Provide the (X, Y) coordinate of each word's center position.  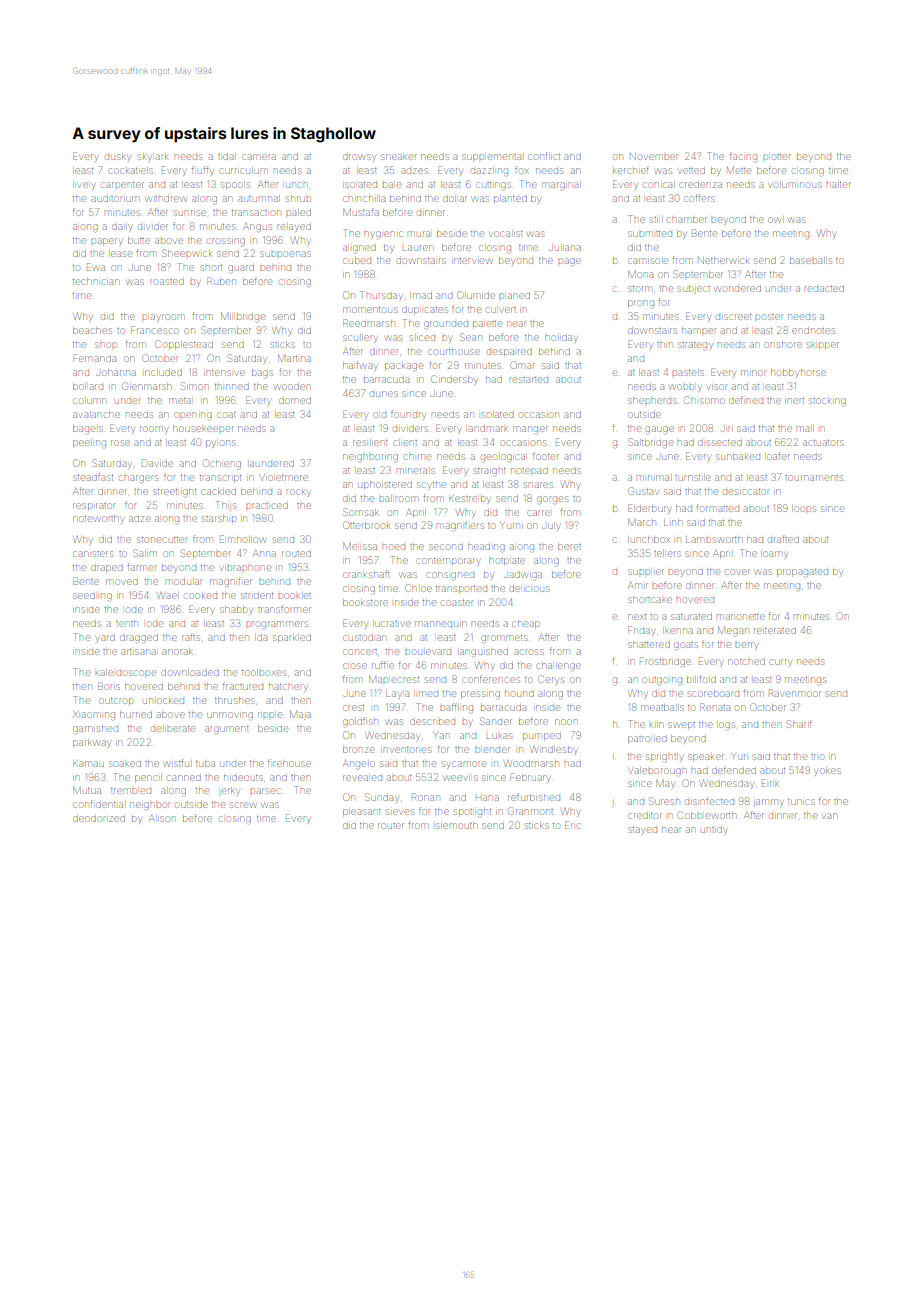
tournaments (814, 478)
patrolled (647, 740)
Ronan (425, 797)
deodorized (99, 819)
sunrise (190, 213)
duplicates (425, 311)
